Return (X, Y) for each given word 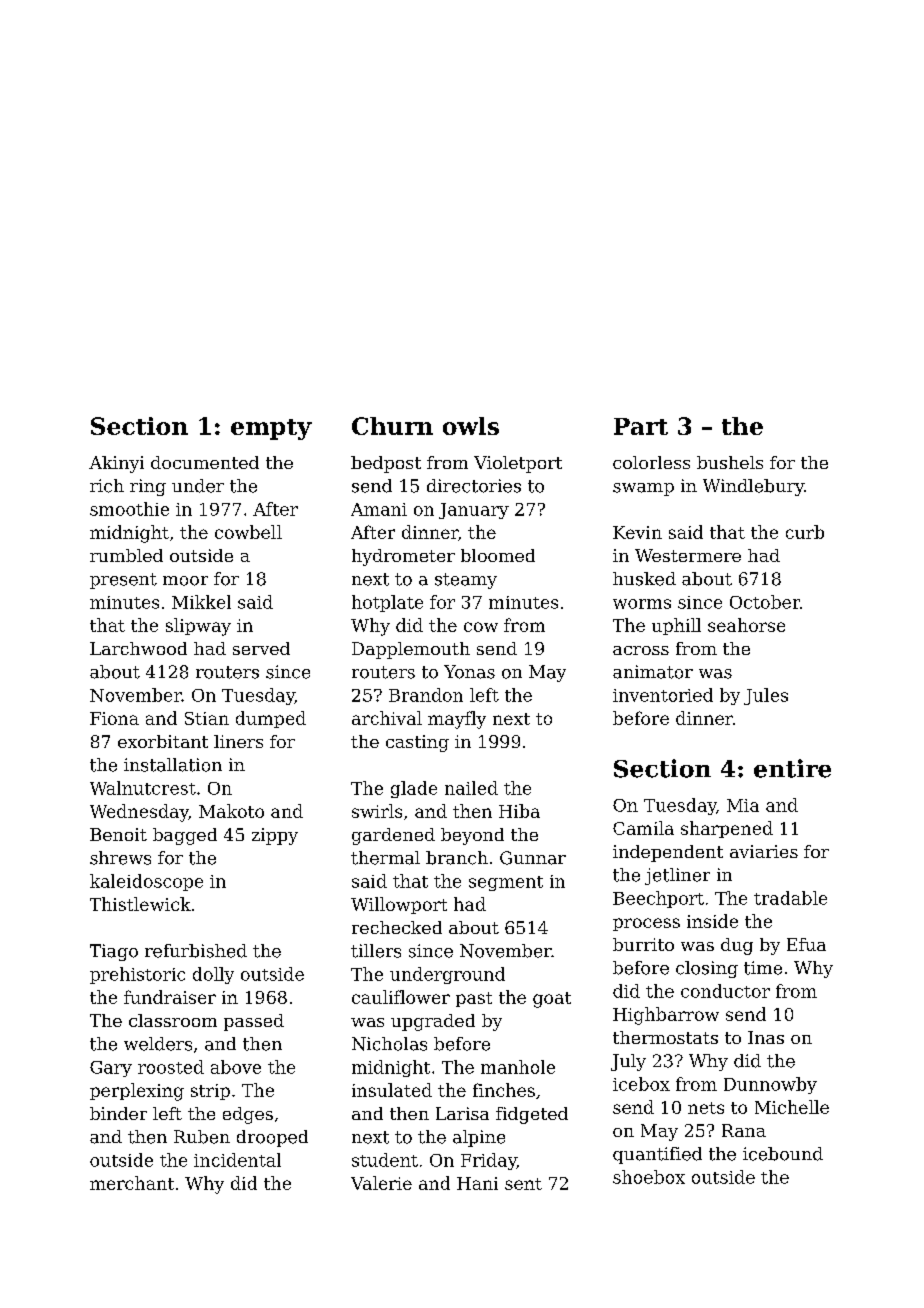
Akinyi (116, 464)
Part (641, 426)
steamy (466, 581)
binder (118, 1113)
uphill (676, 626)
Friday (489, 1161)
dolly (213, 975)
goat (552, 1000)
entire (792, 768)
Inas (766, 1037)
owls (471, 426)
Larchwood (138, 648)
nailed (471, 788)
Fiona (114, 718)
